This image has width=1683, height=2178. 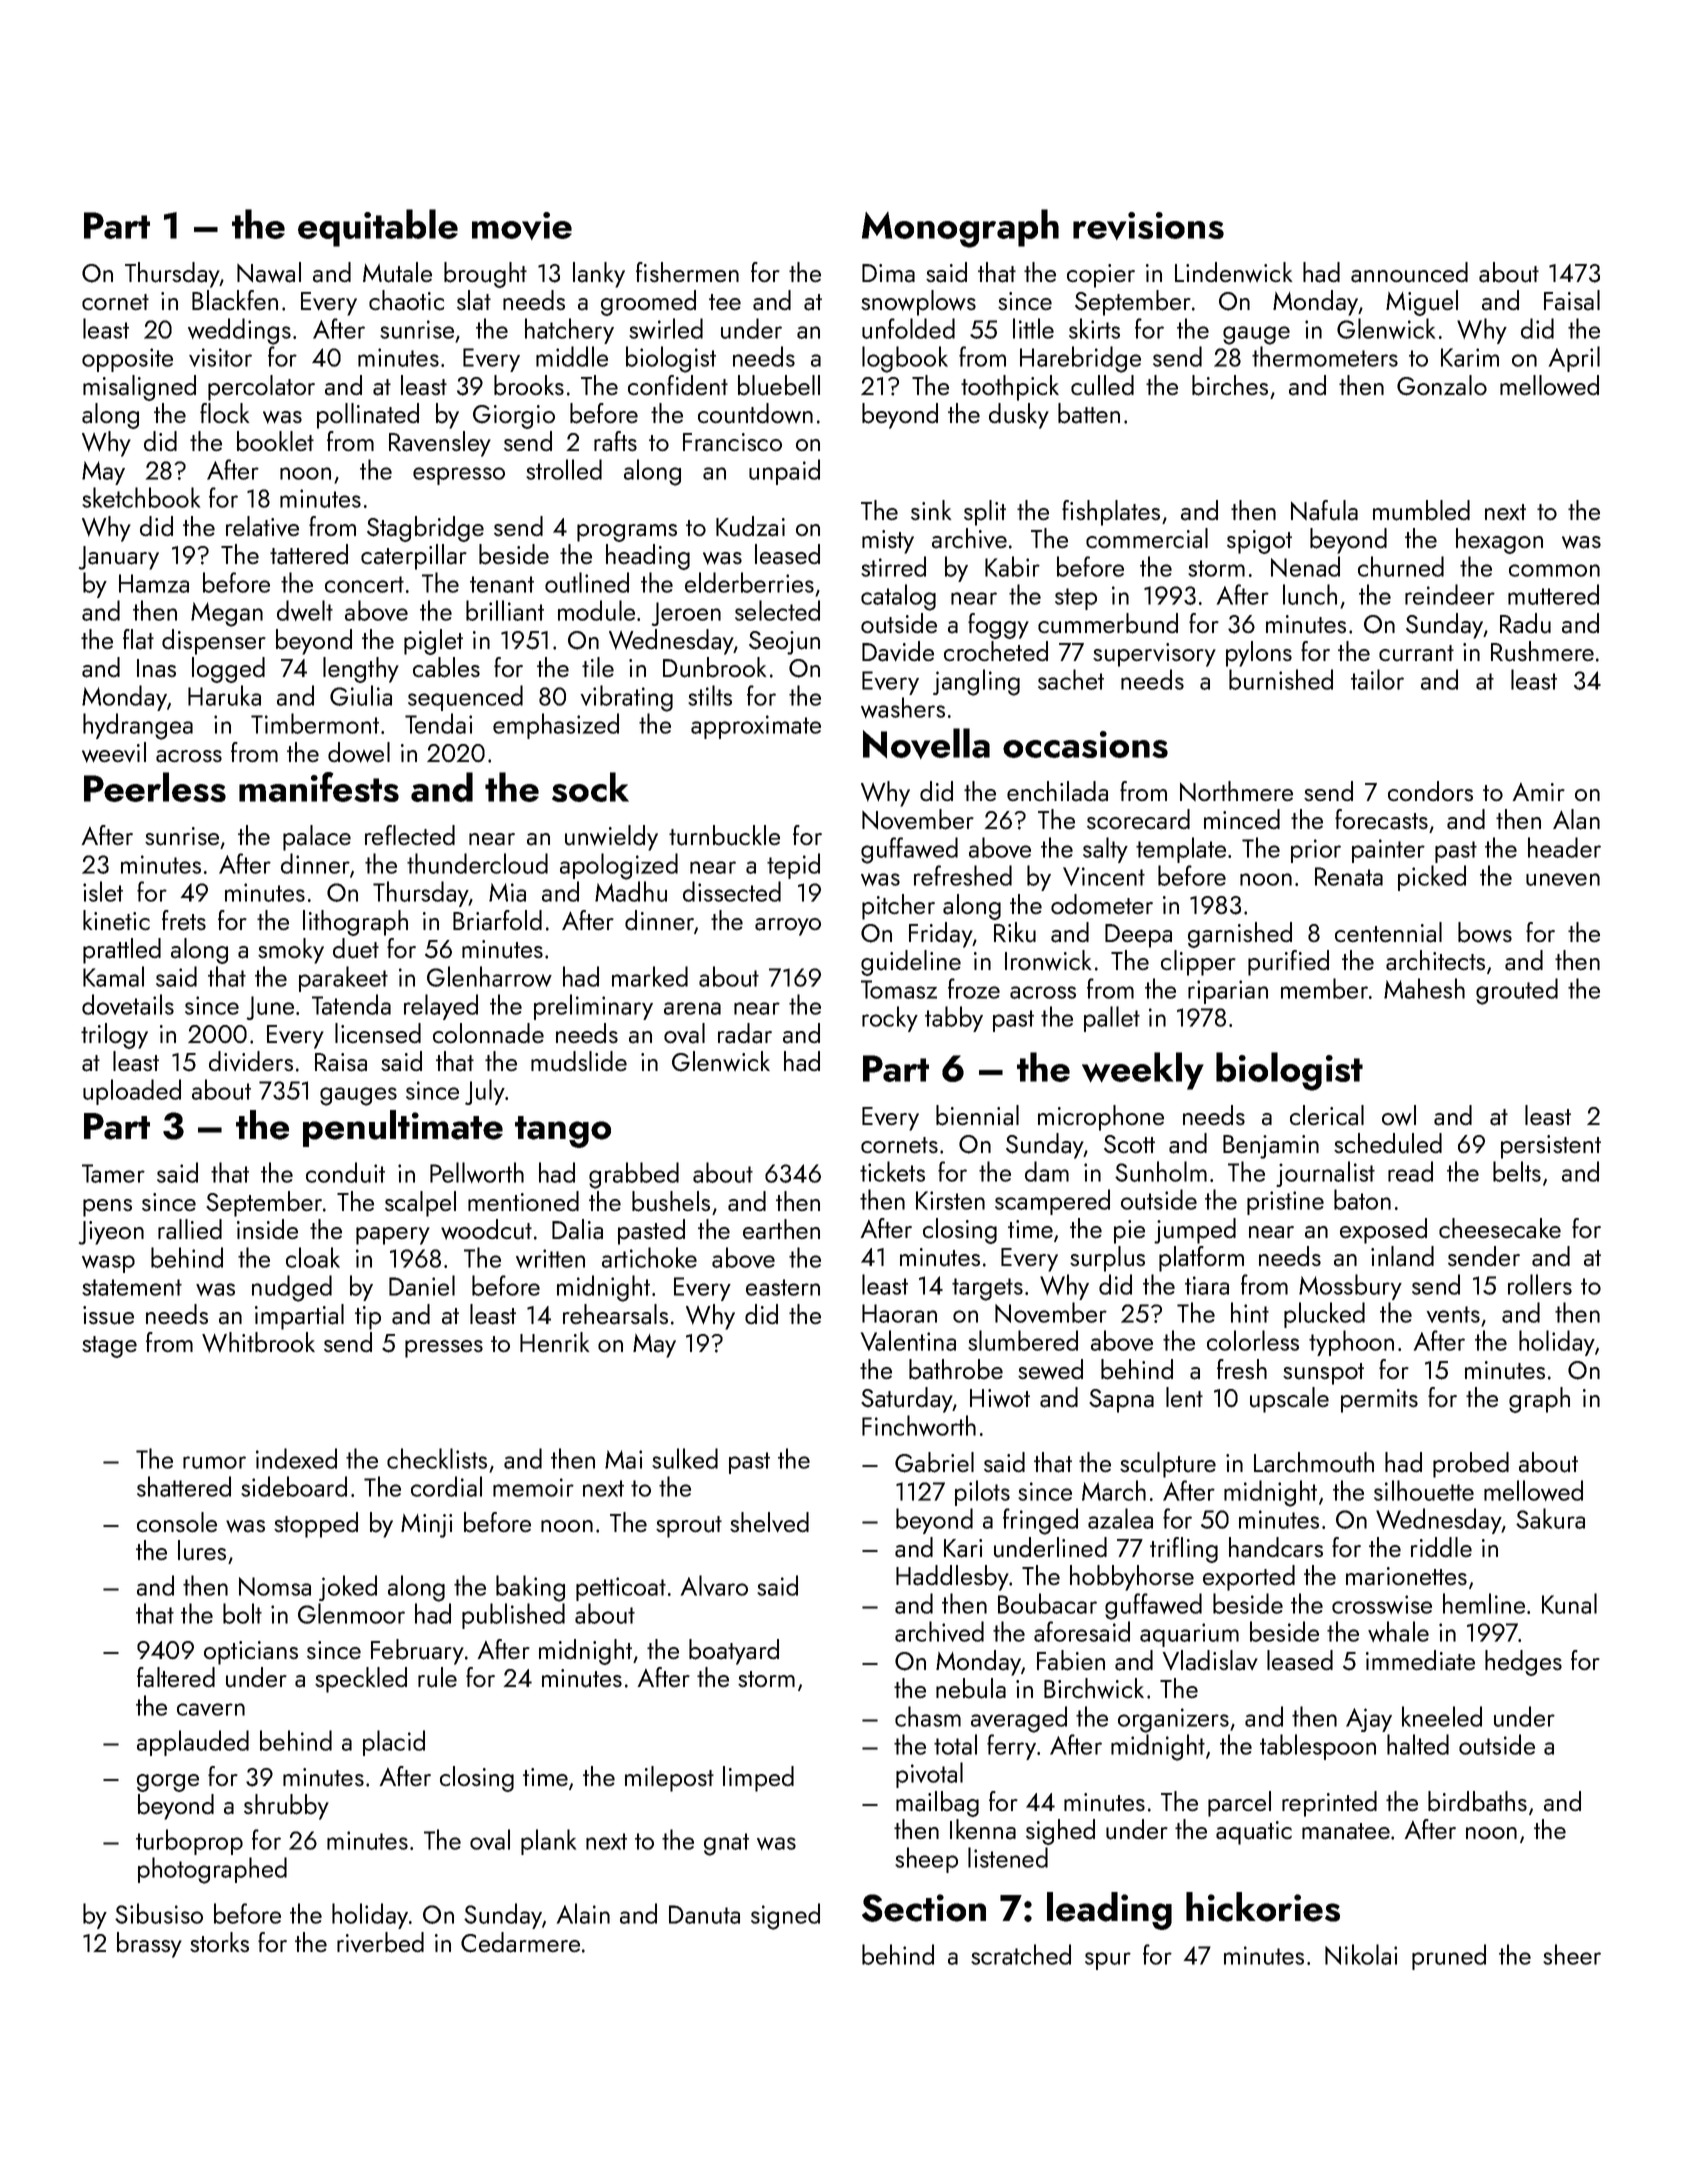 I want to click on frets, so click(x=184, y=920).
